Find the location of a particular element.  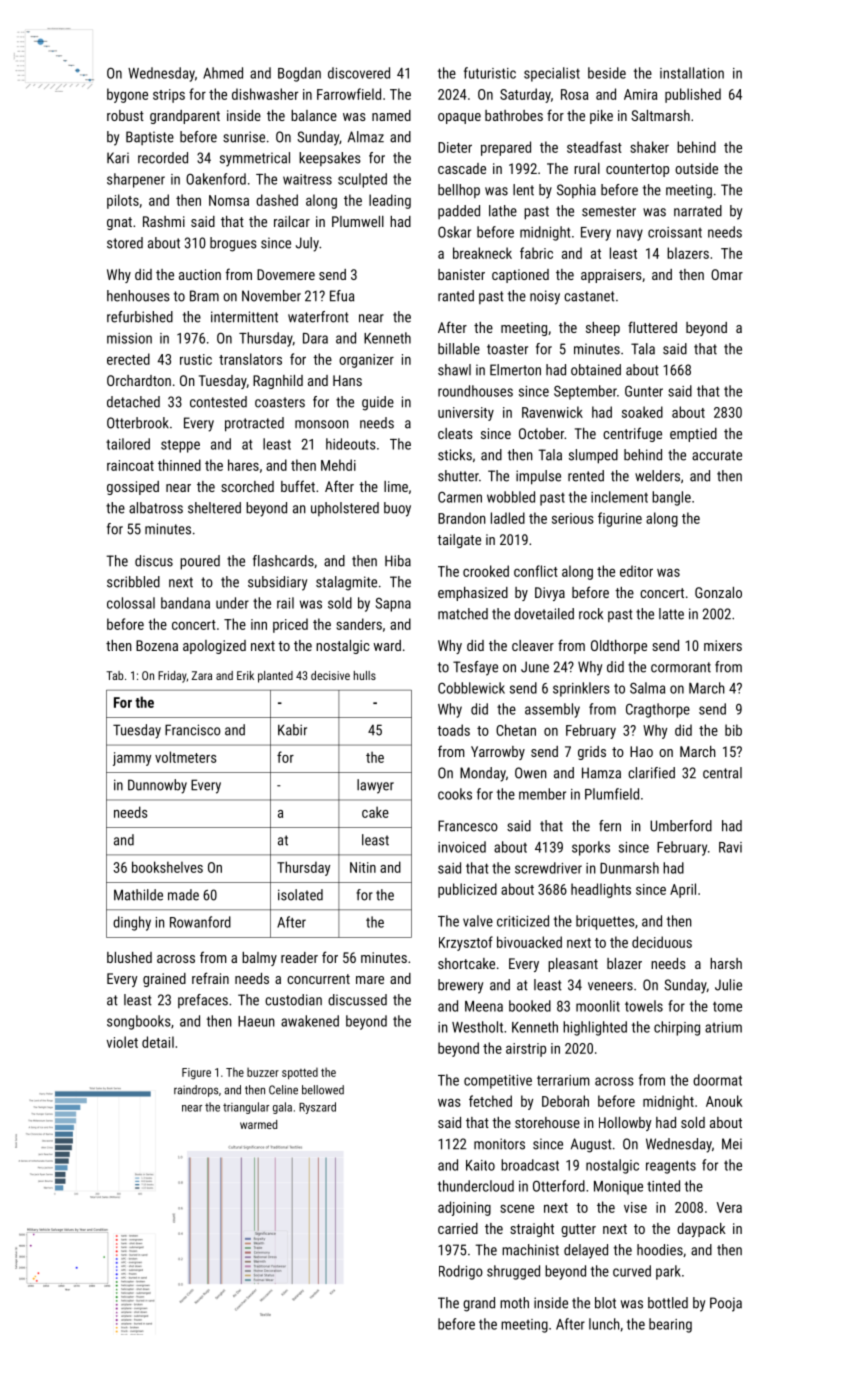

warmed is located at coordinates (258, 1124).
